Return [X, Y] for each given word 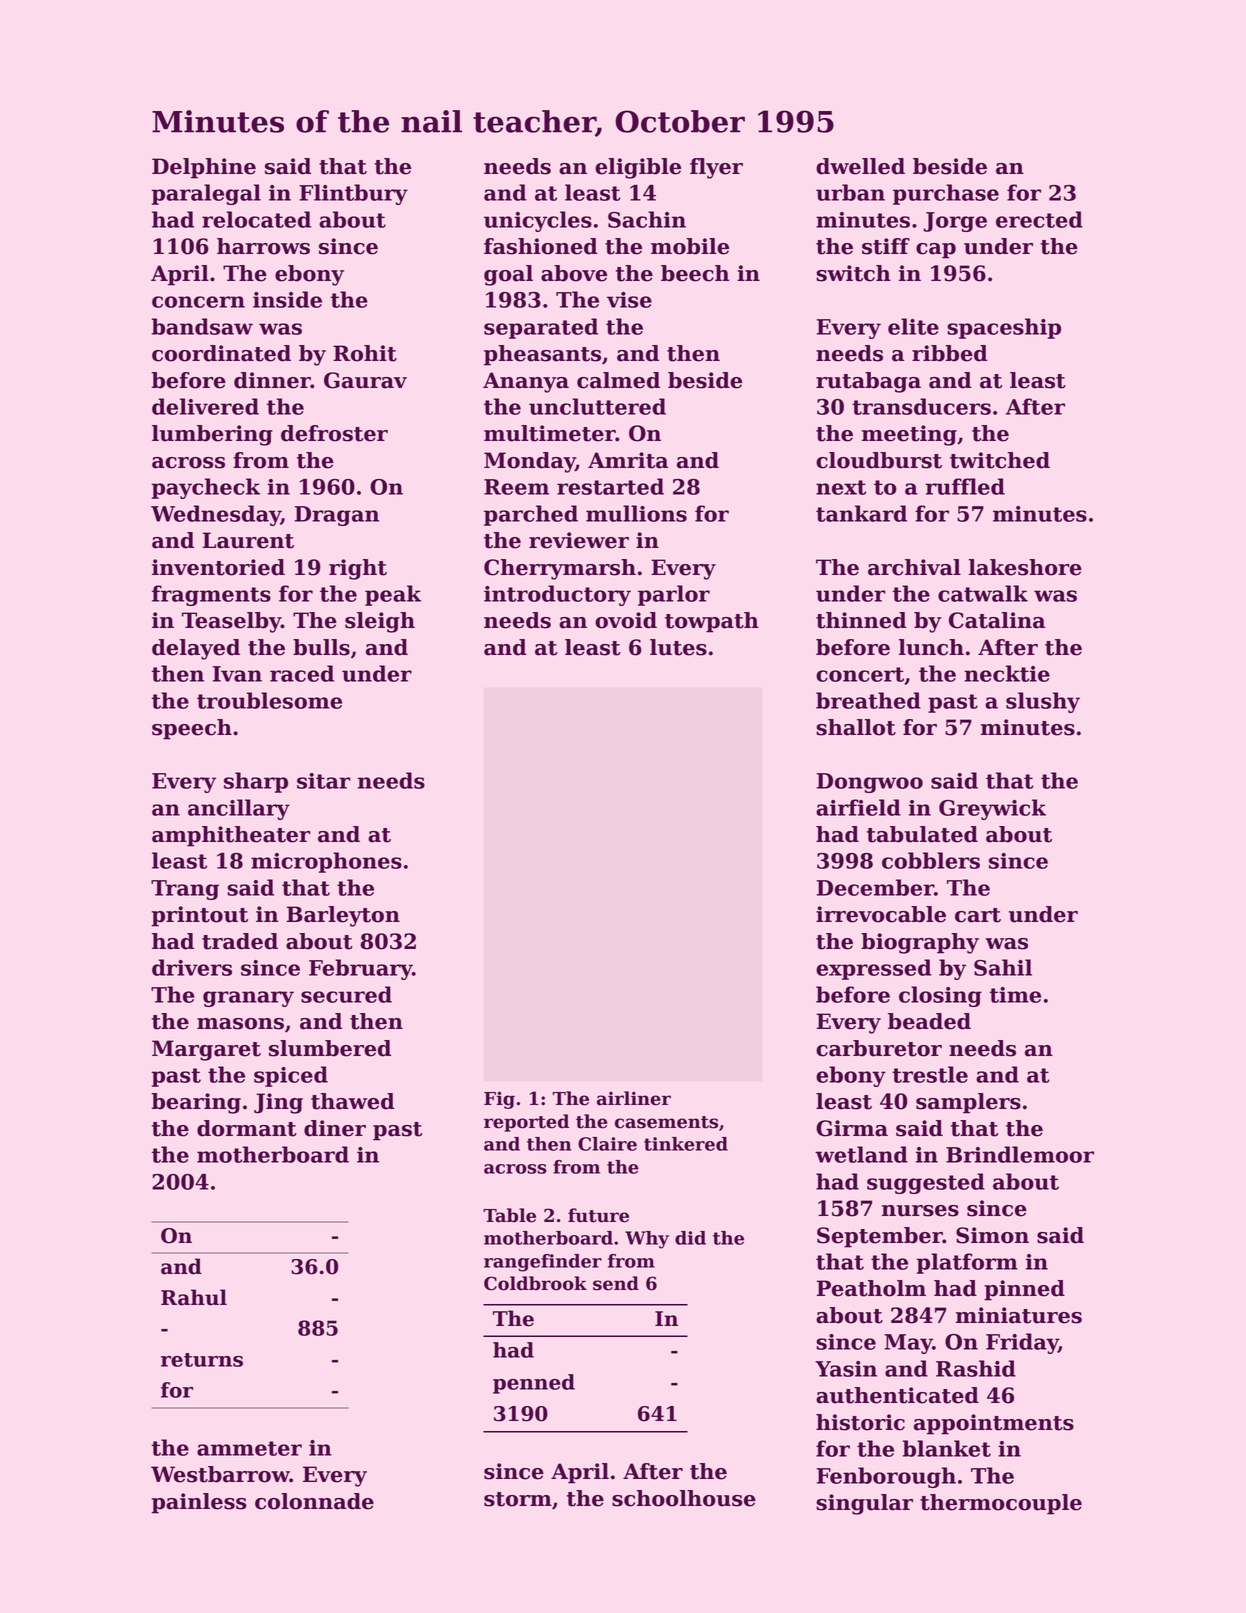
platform [967, 1263]
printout [200, 916]
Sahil [1003, 967]
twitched [1000, 460]
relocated [256, 219]
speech [192, 729]
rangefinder [543, 1263]
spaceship [1004, 328]
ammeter [249, 1448]
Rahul [194, 1297]
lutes [678, 647]
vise [629, 300]
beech [695, 273]
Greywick [992, 809]
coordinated [221, 353]
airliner [634, 1098]
